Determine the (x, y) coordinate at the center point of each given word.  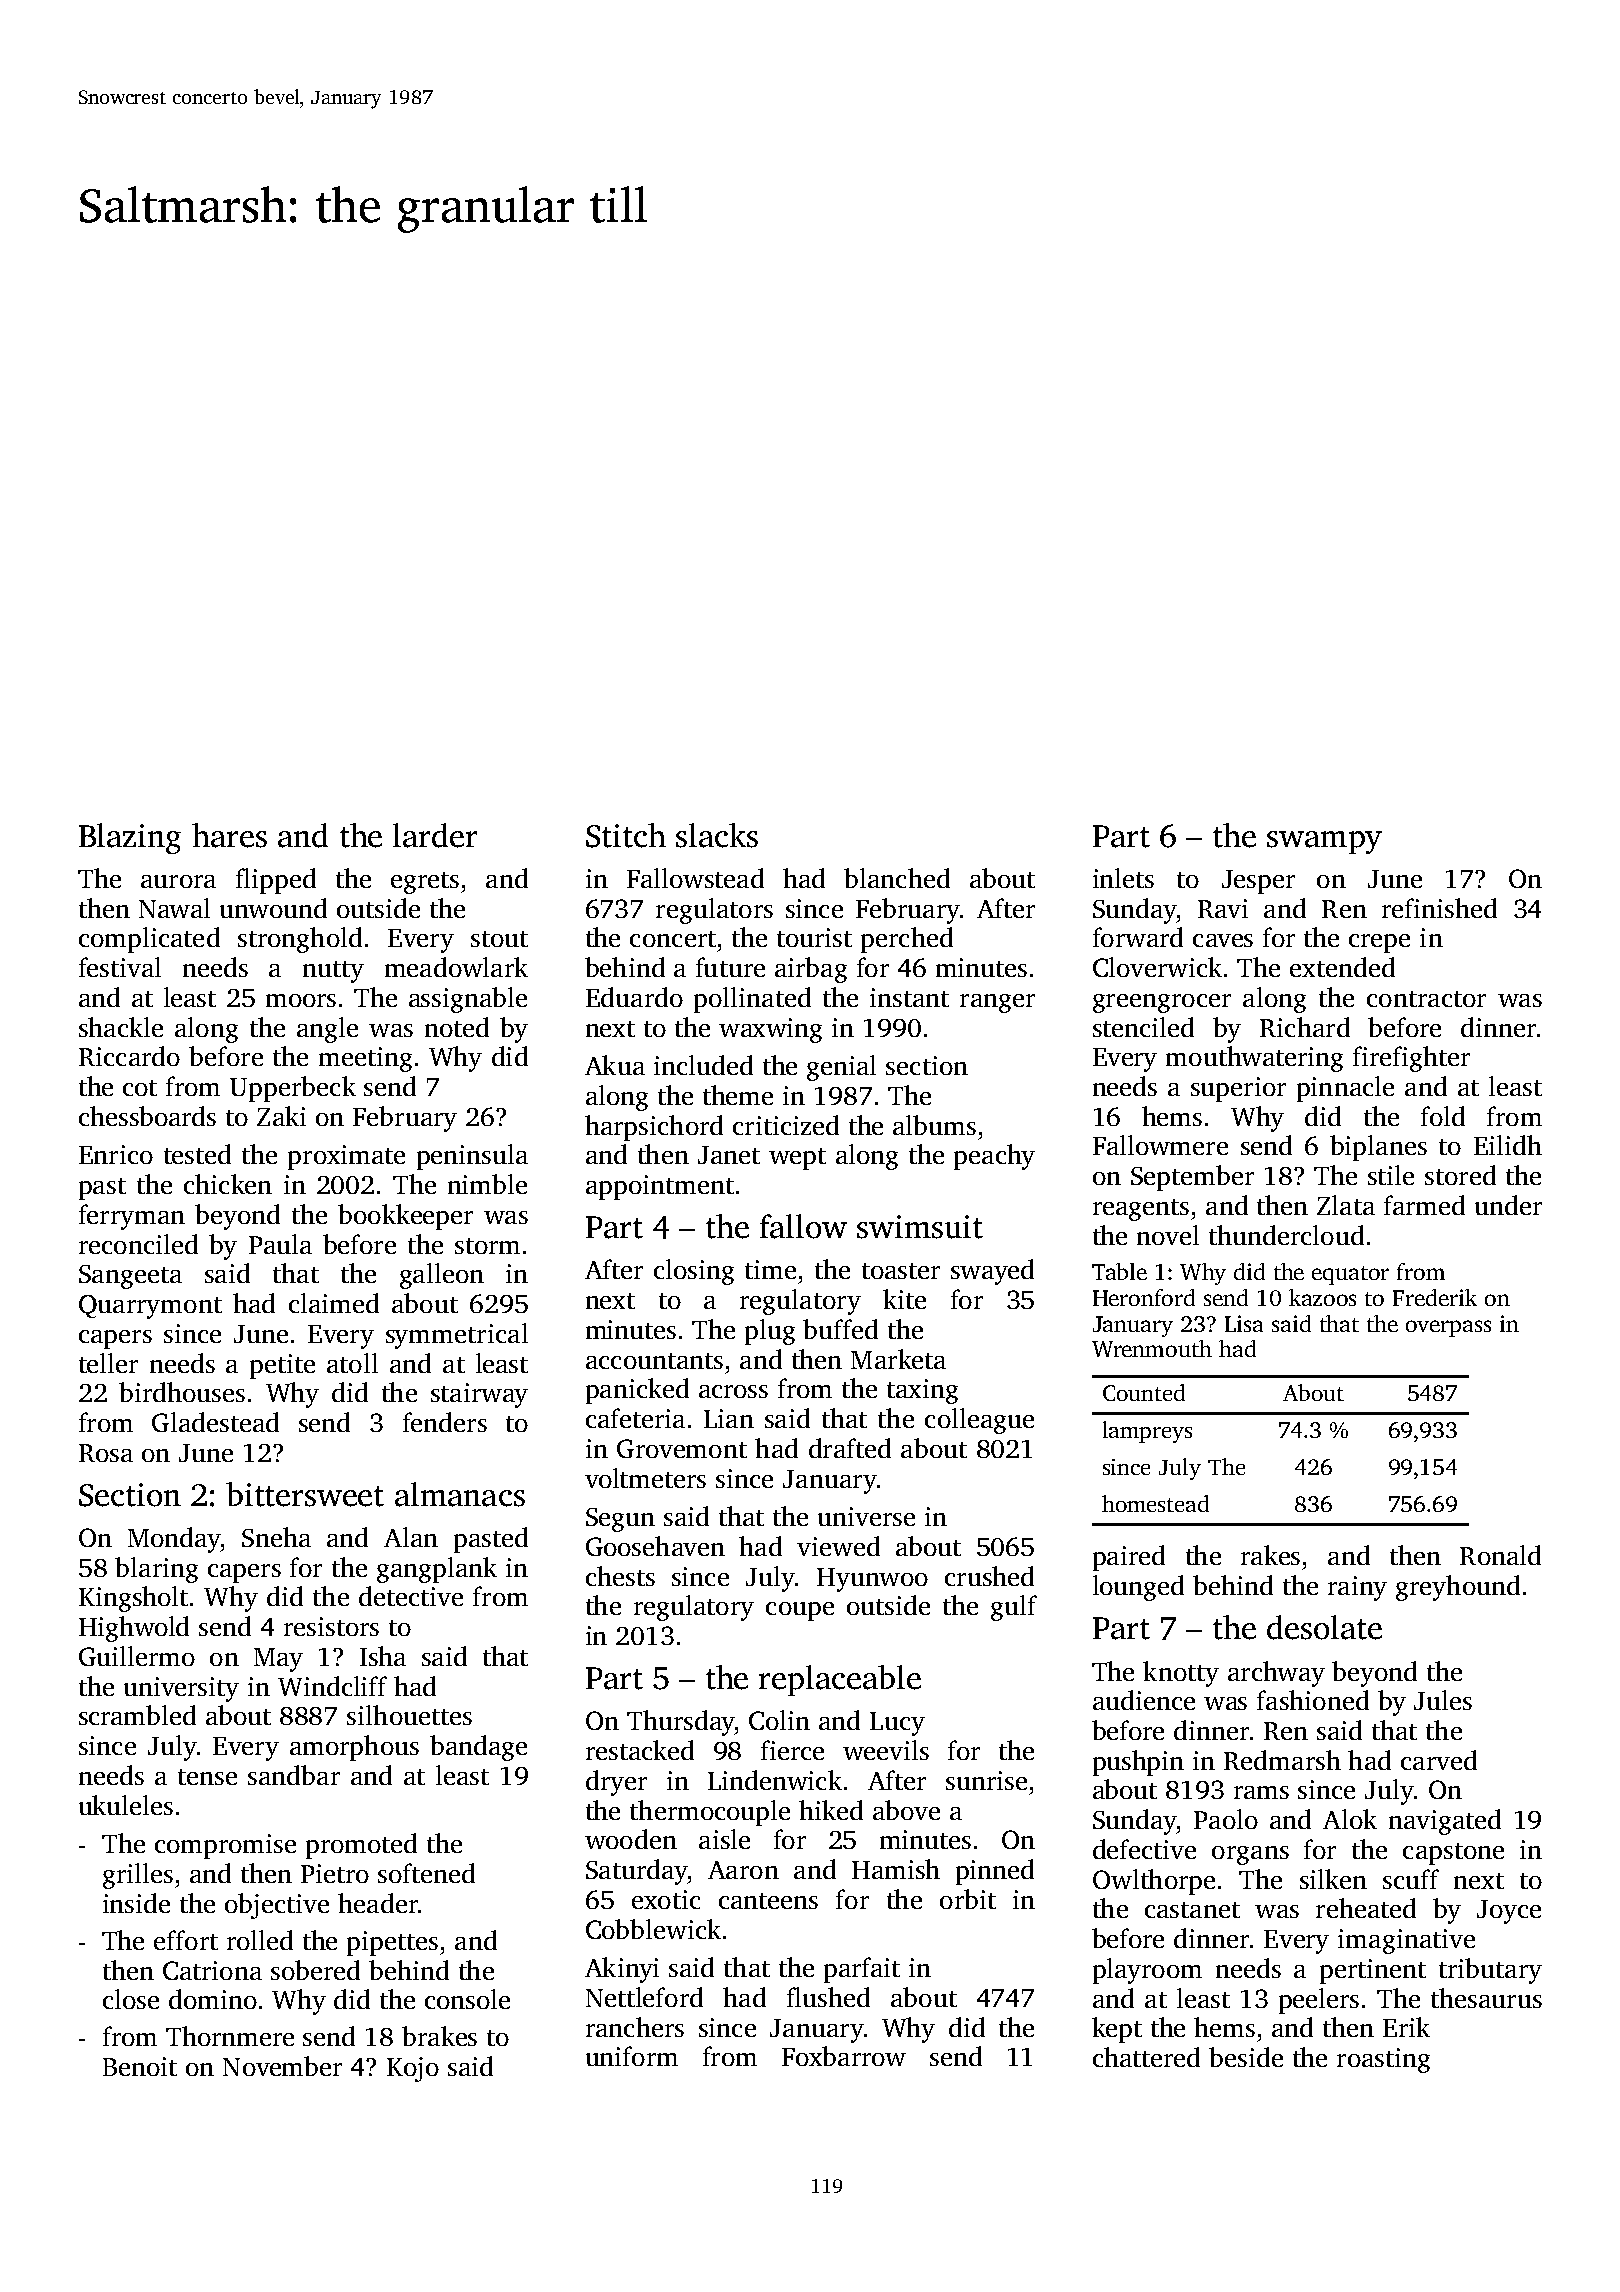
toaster (901, 1271)
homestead (1155, 1503)
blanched (897, 878)
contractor (1426, 999)
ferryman (132, 1217)
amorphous (354, 1748)
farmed (1424, 1205)
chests (620, 1576)
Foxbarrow (844, 2056)
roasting (1383, 2060)
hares (229, 835)
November (282, 2066)
